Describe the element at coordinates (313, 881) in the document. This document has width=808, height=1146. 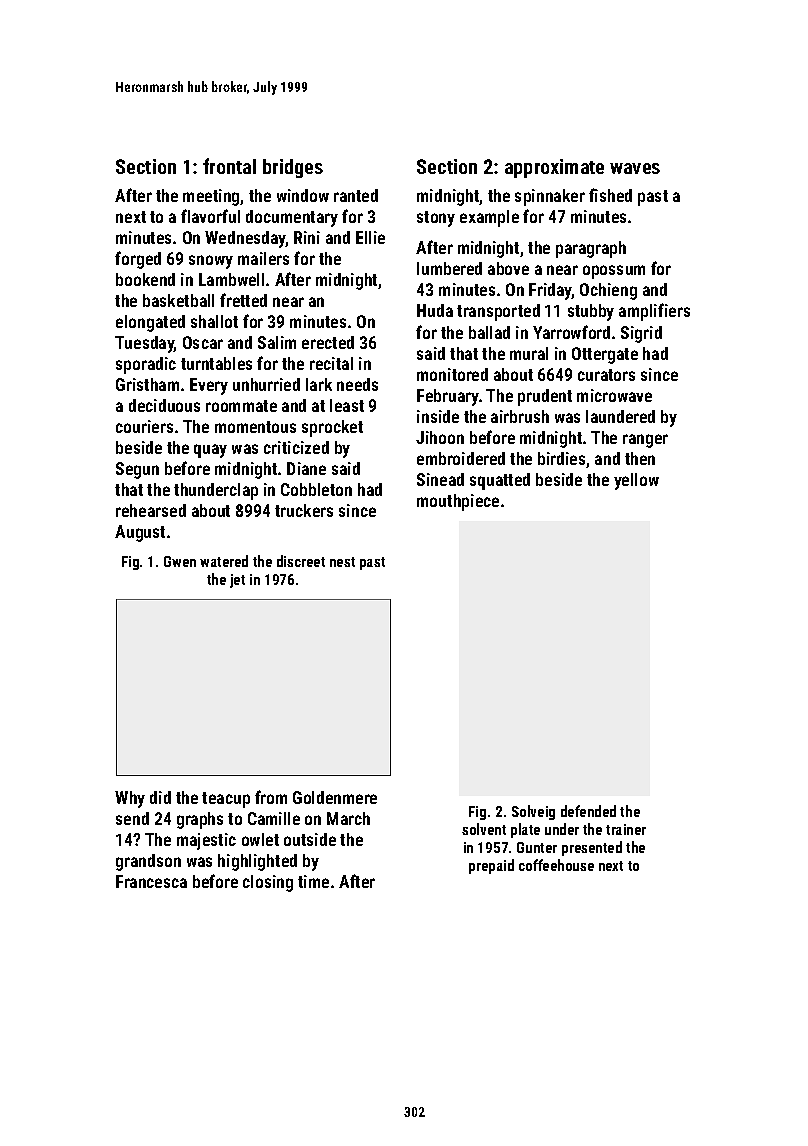
I see `time` at that location.
